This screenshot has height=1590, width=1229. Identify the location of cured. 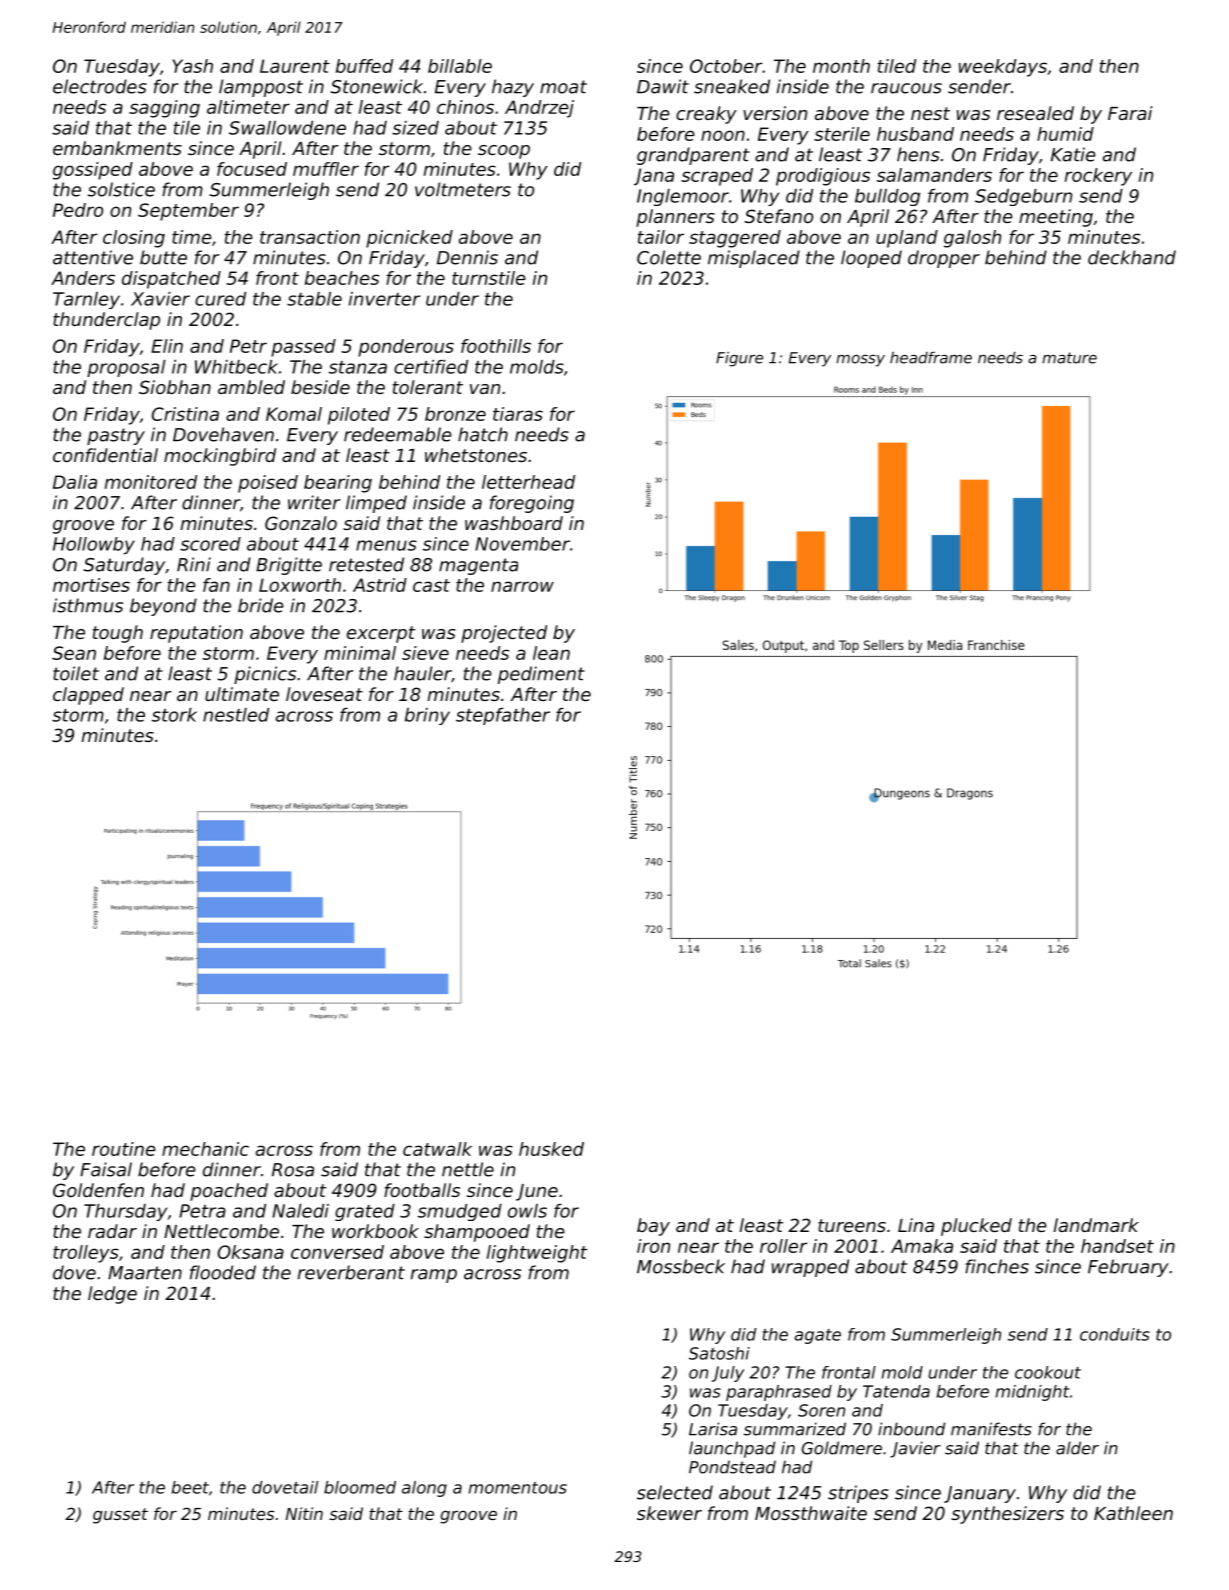
(220, 299).
